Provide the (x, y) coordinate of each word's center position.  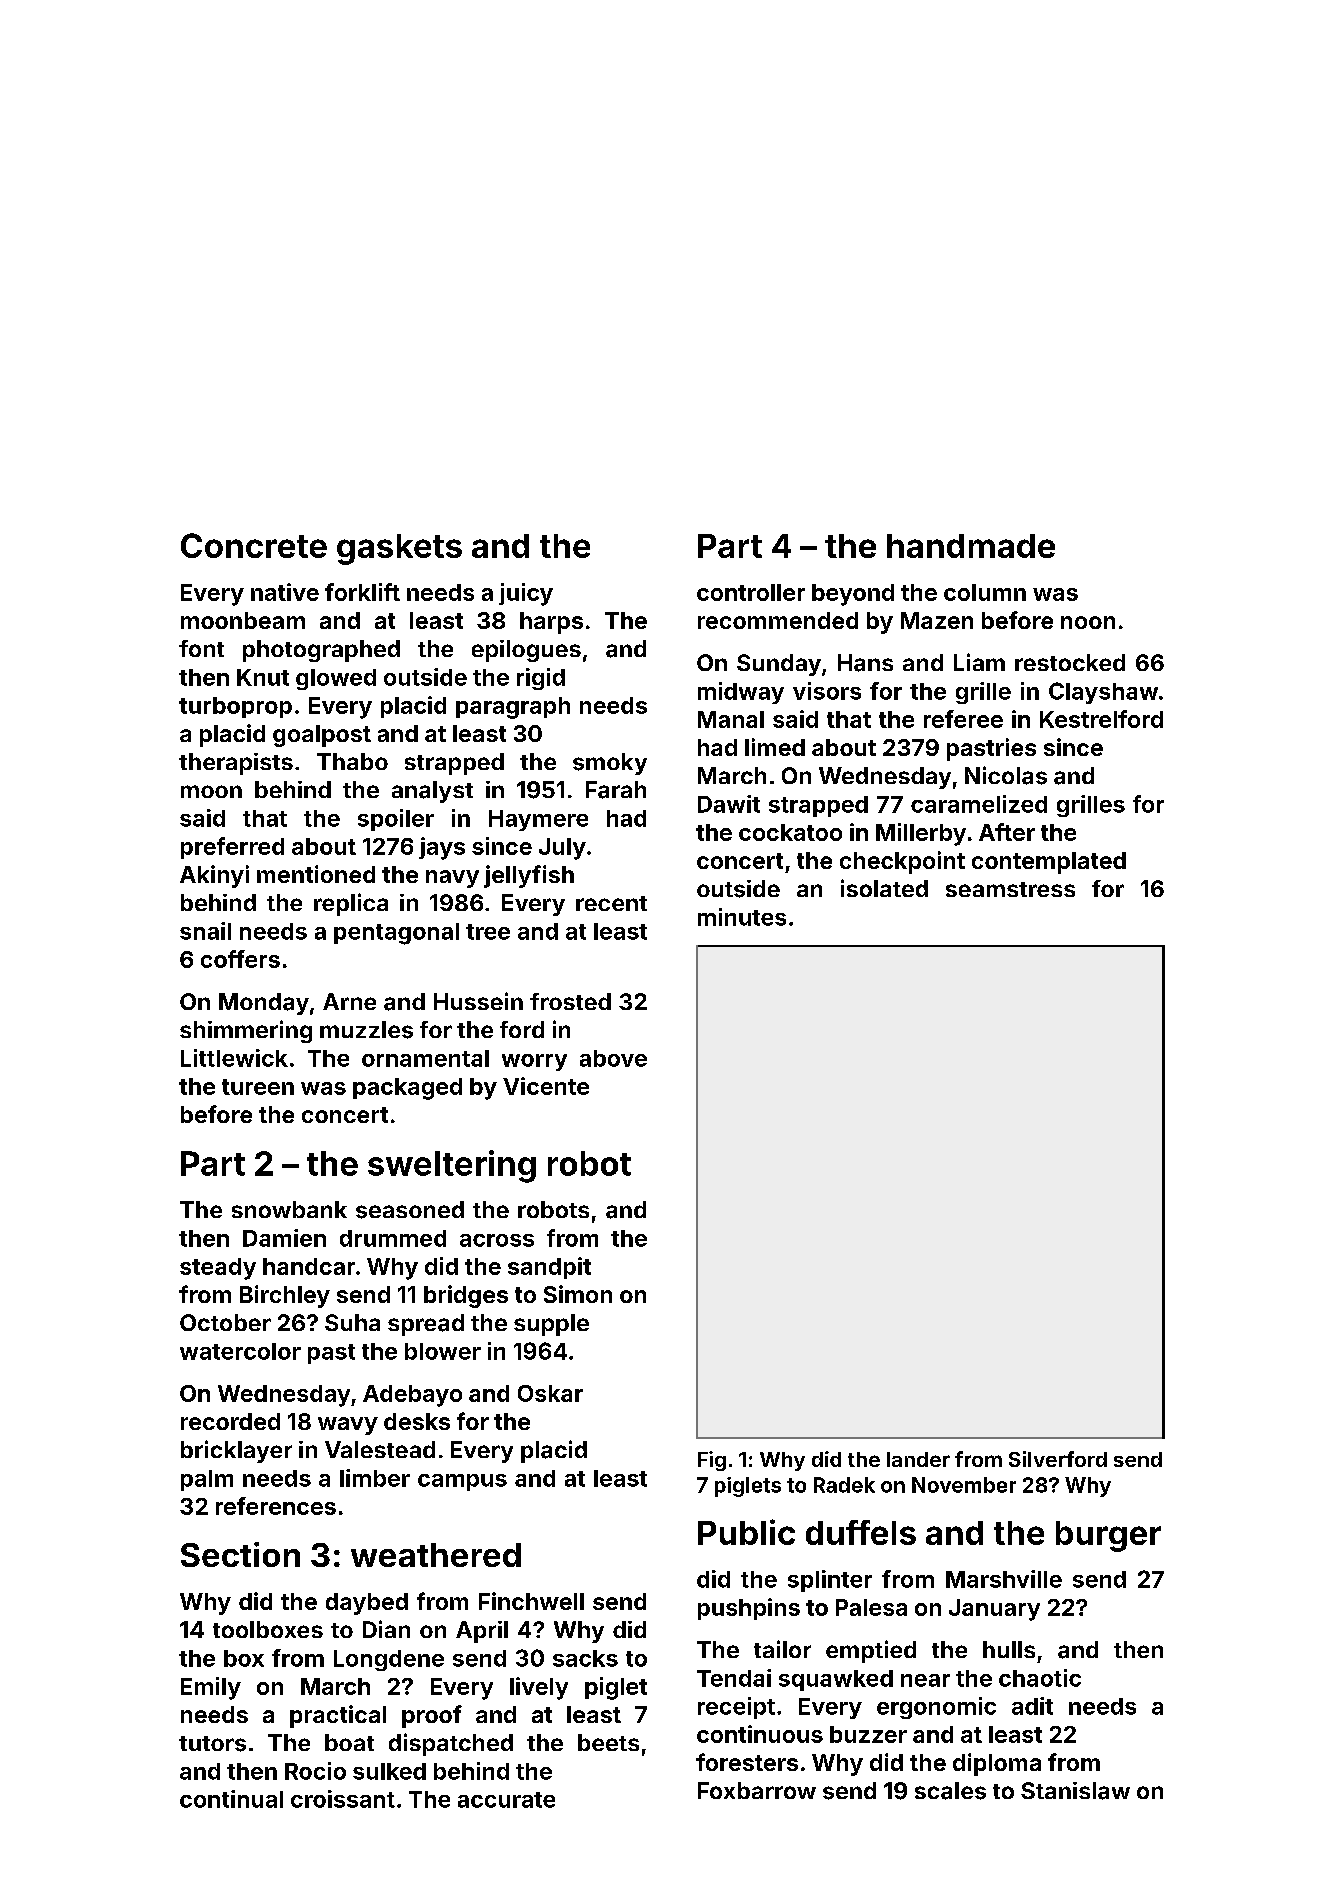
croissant (343, 1799)
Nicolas (1006, 775)
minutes (742, 917)
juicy (526, 594)
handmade (971, 546)
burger (1108, 1536)
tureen (258, 1087)
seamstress (1010, 889)
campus (462, 1482)
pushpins (749, 1609)
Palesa (871, 1607)
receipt (736, 1708)
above (613, 1058)
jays (442, 848)
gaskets (399, 549)
